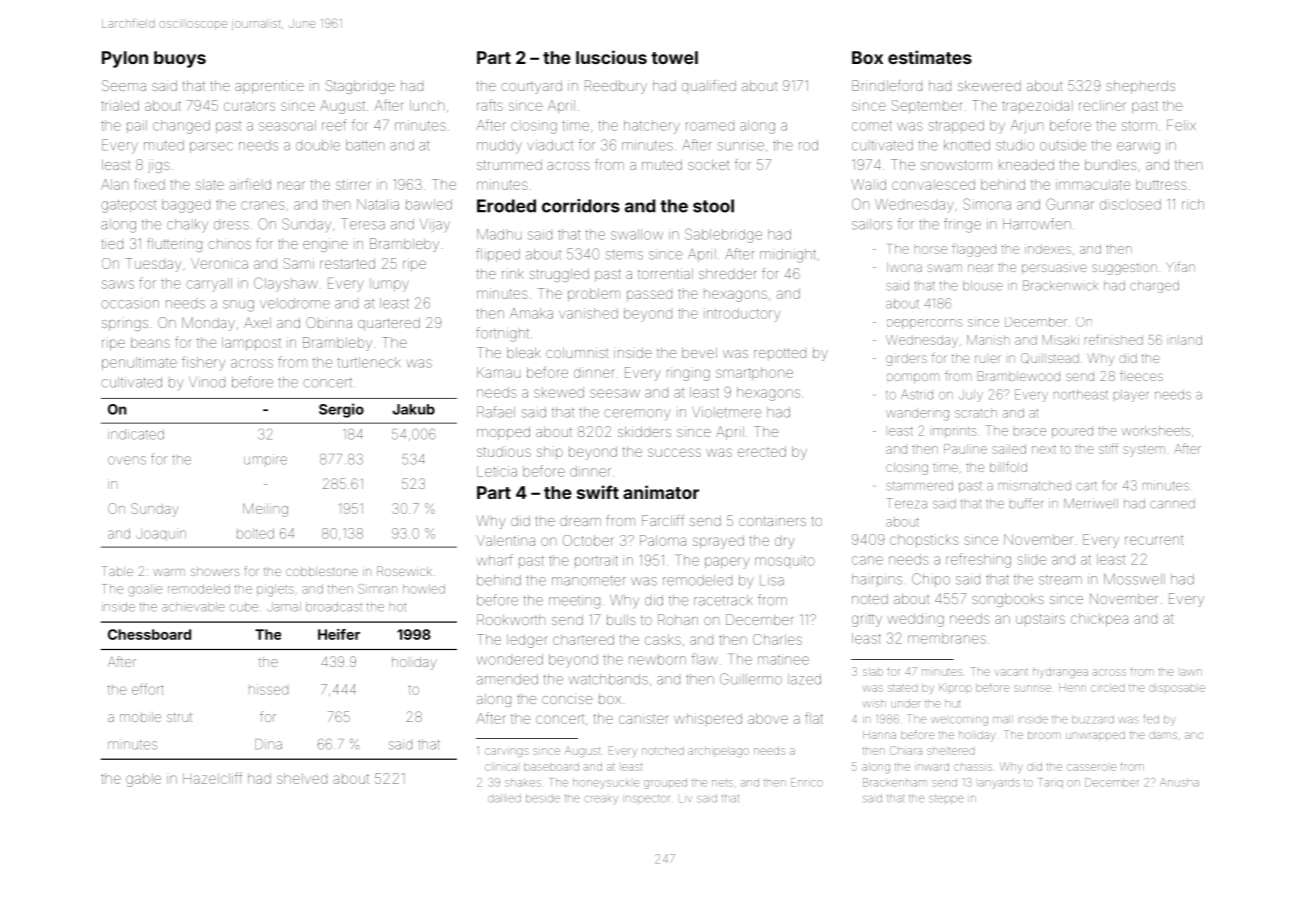 This image has width=1308, height=924. I want to click on ruler, so click(988, 359).
